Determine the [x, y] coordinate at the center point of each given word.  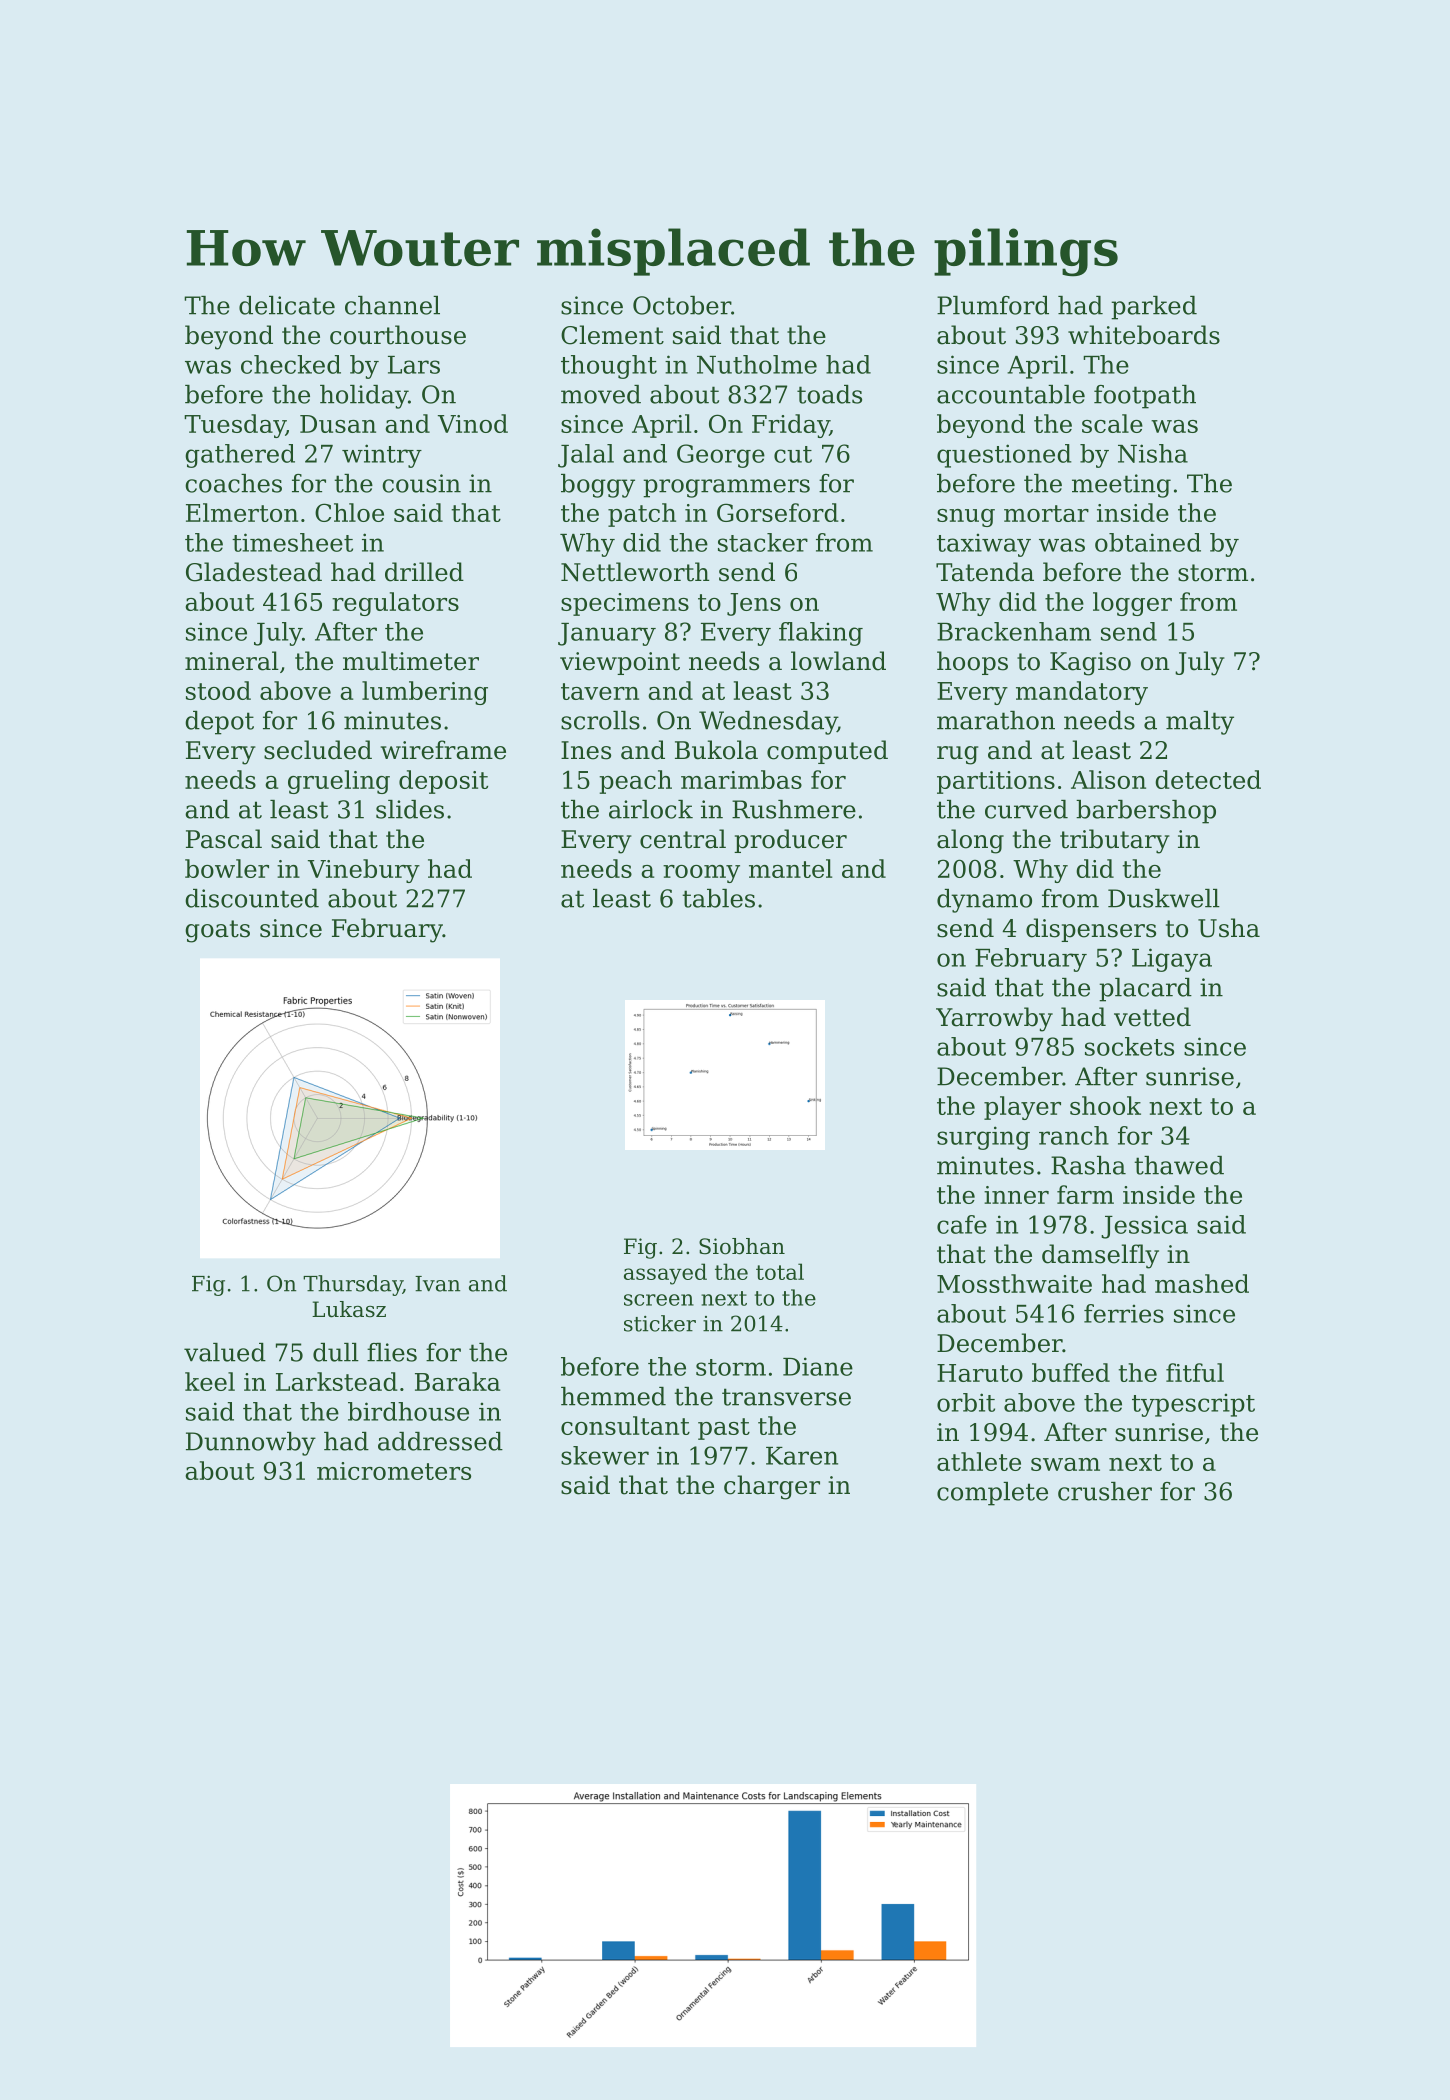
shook [1105, 1105]
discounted [252, 898]
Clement [612, 335]
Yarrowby [994, 1019]
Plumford [993, 305]
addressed [440, 1441]
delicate [287, 305]
